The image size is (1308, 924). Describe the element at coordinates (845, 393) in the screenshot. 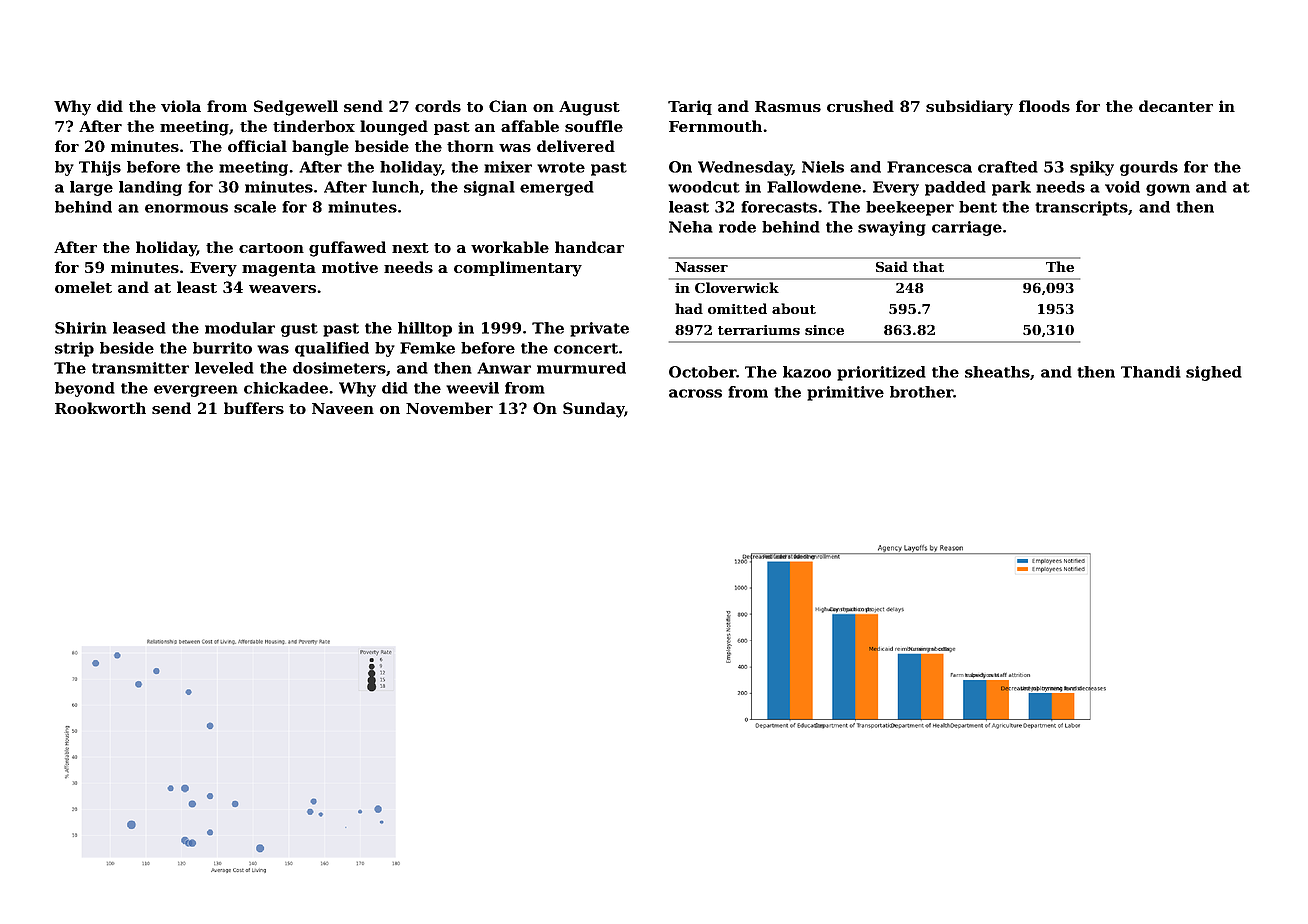

I see `primitive` at that location.
